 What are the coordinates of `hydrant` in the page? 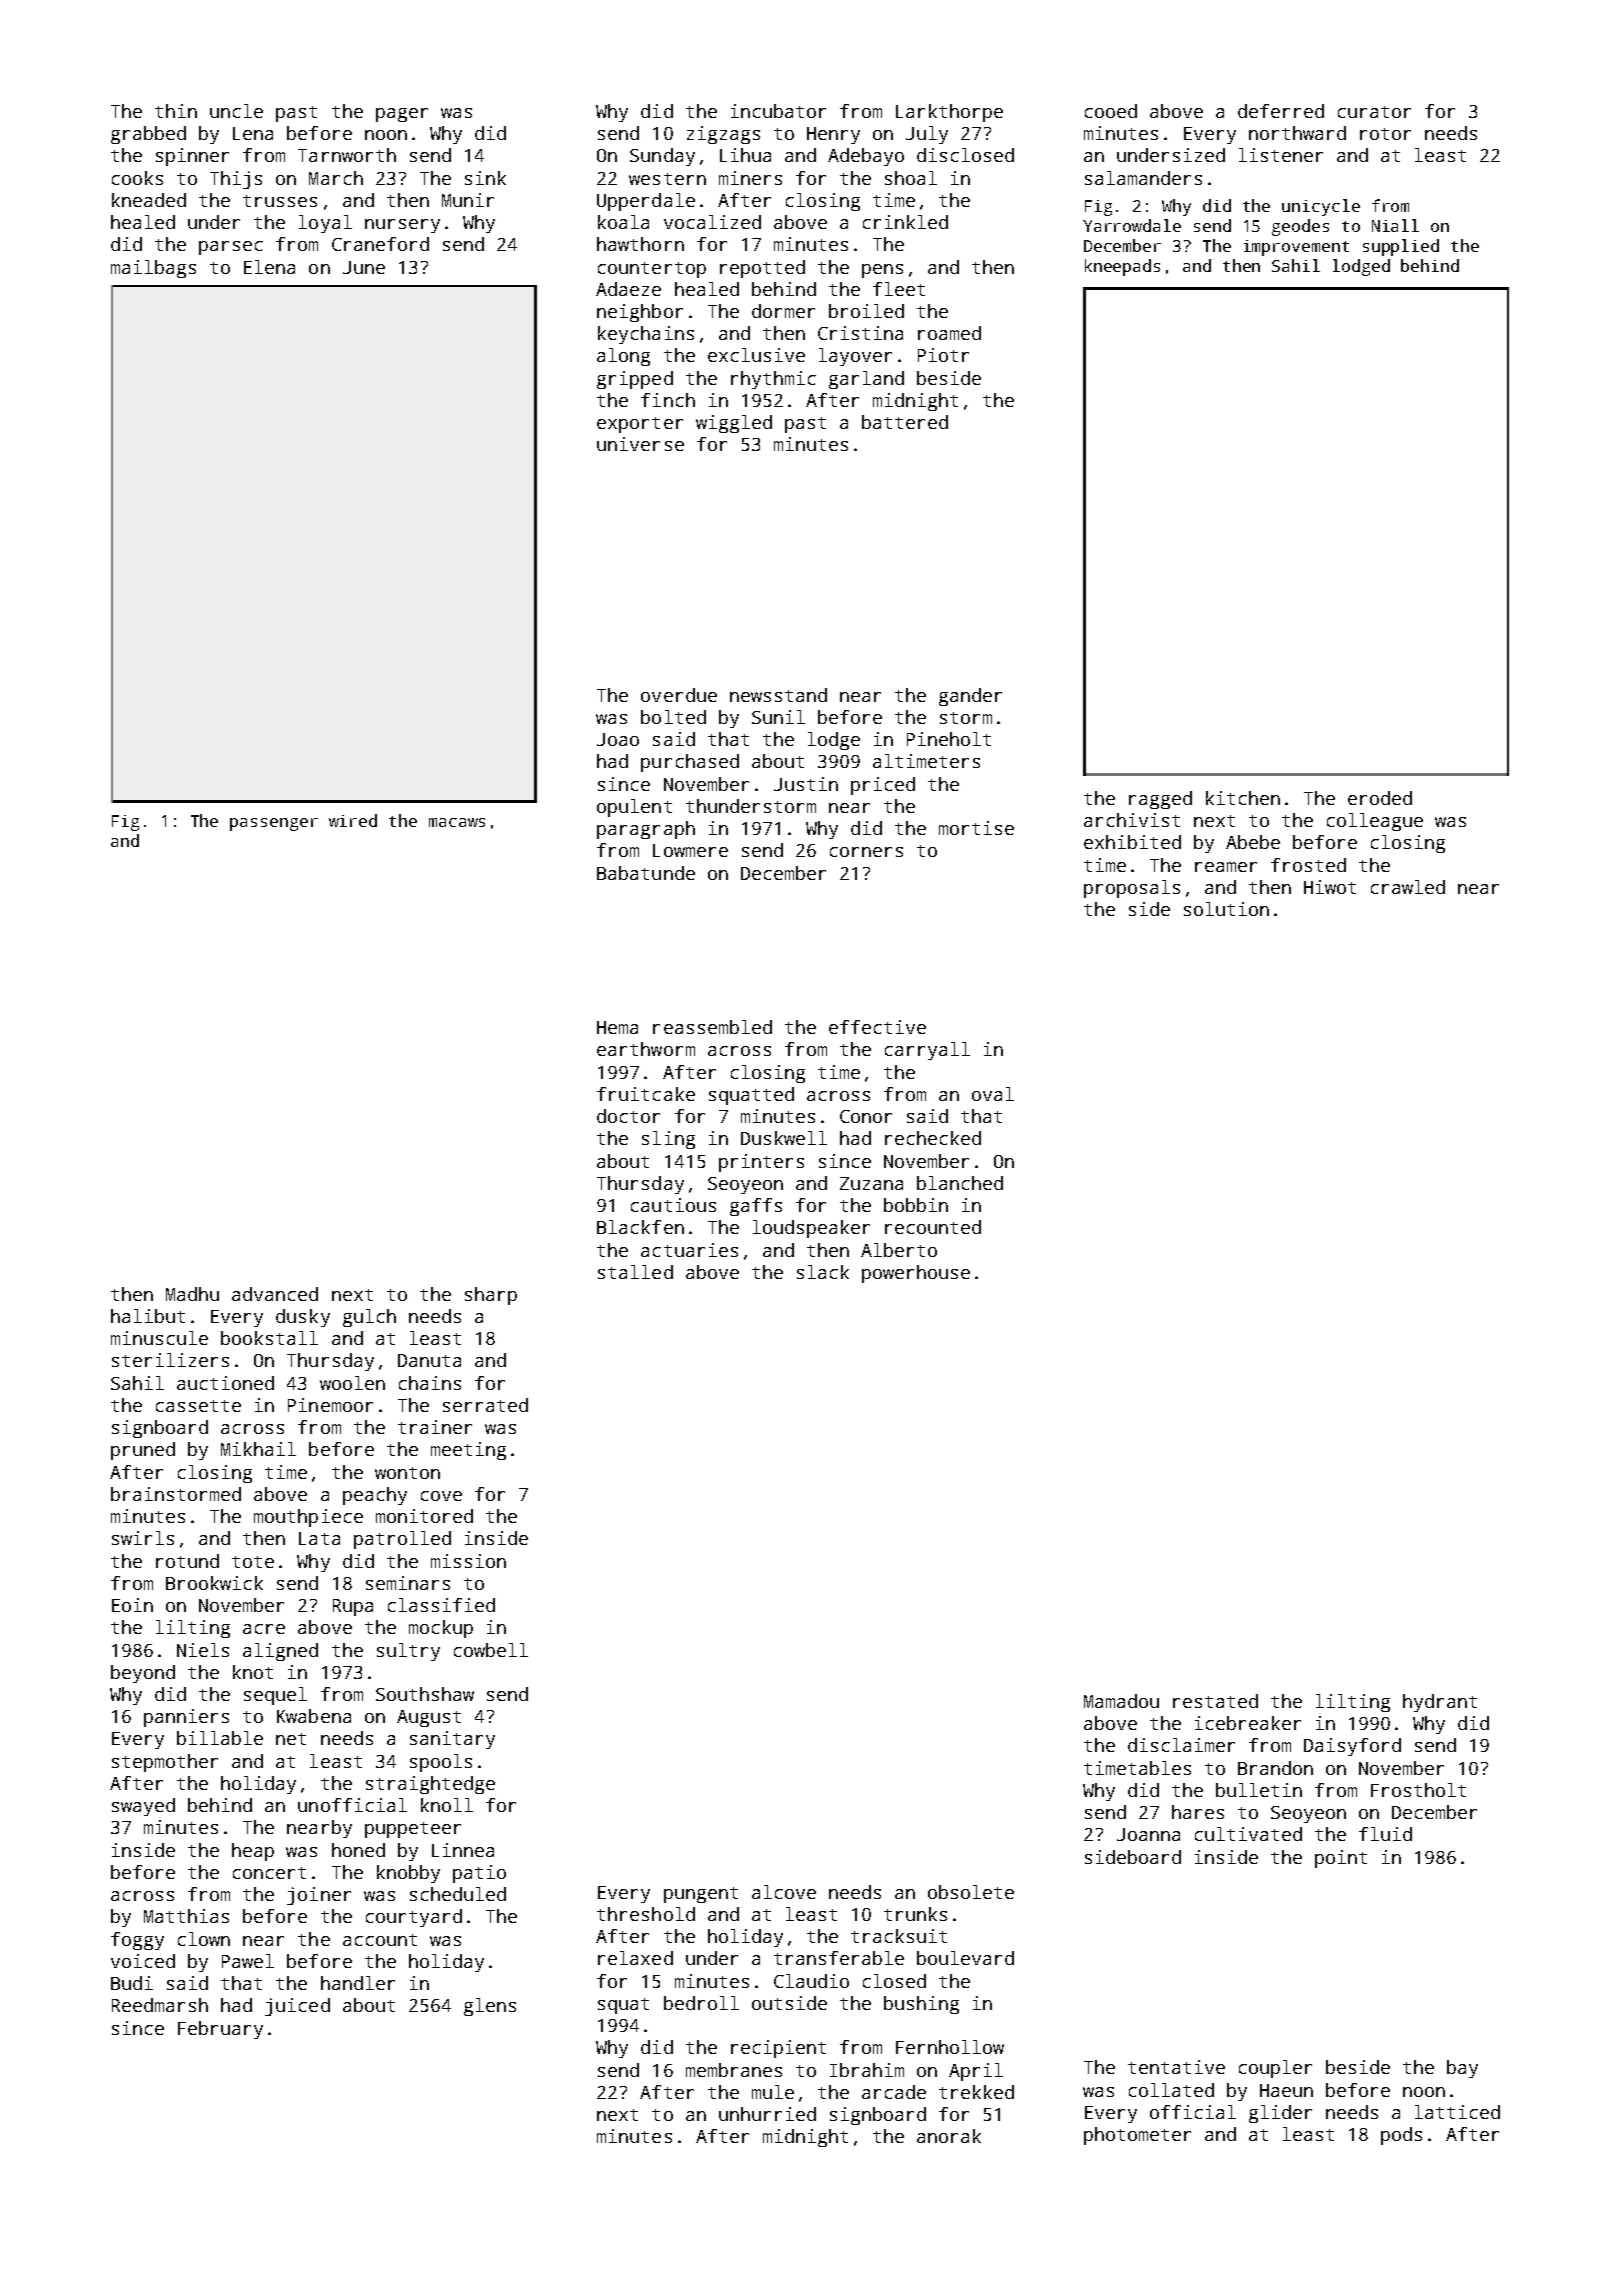 It's located at (1440, 1703).
